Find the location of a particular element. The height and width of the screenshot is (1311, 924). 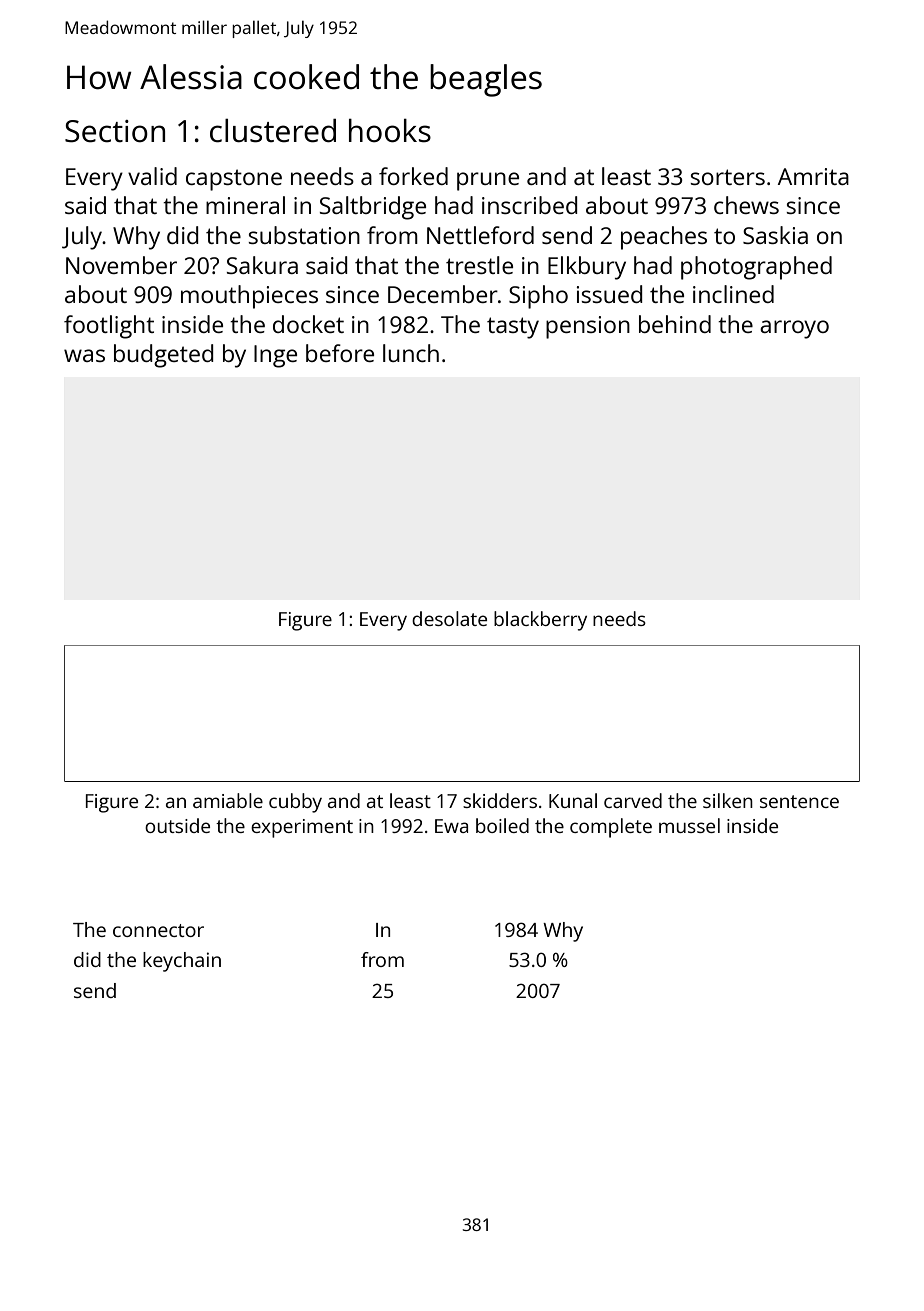

sorters is located at coordinates (727, 177).
